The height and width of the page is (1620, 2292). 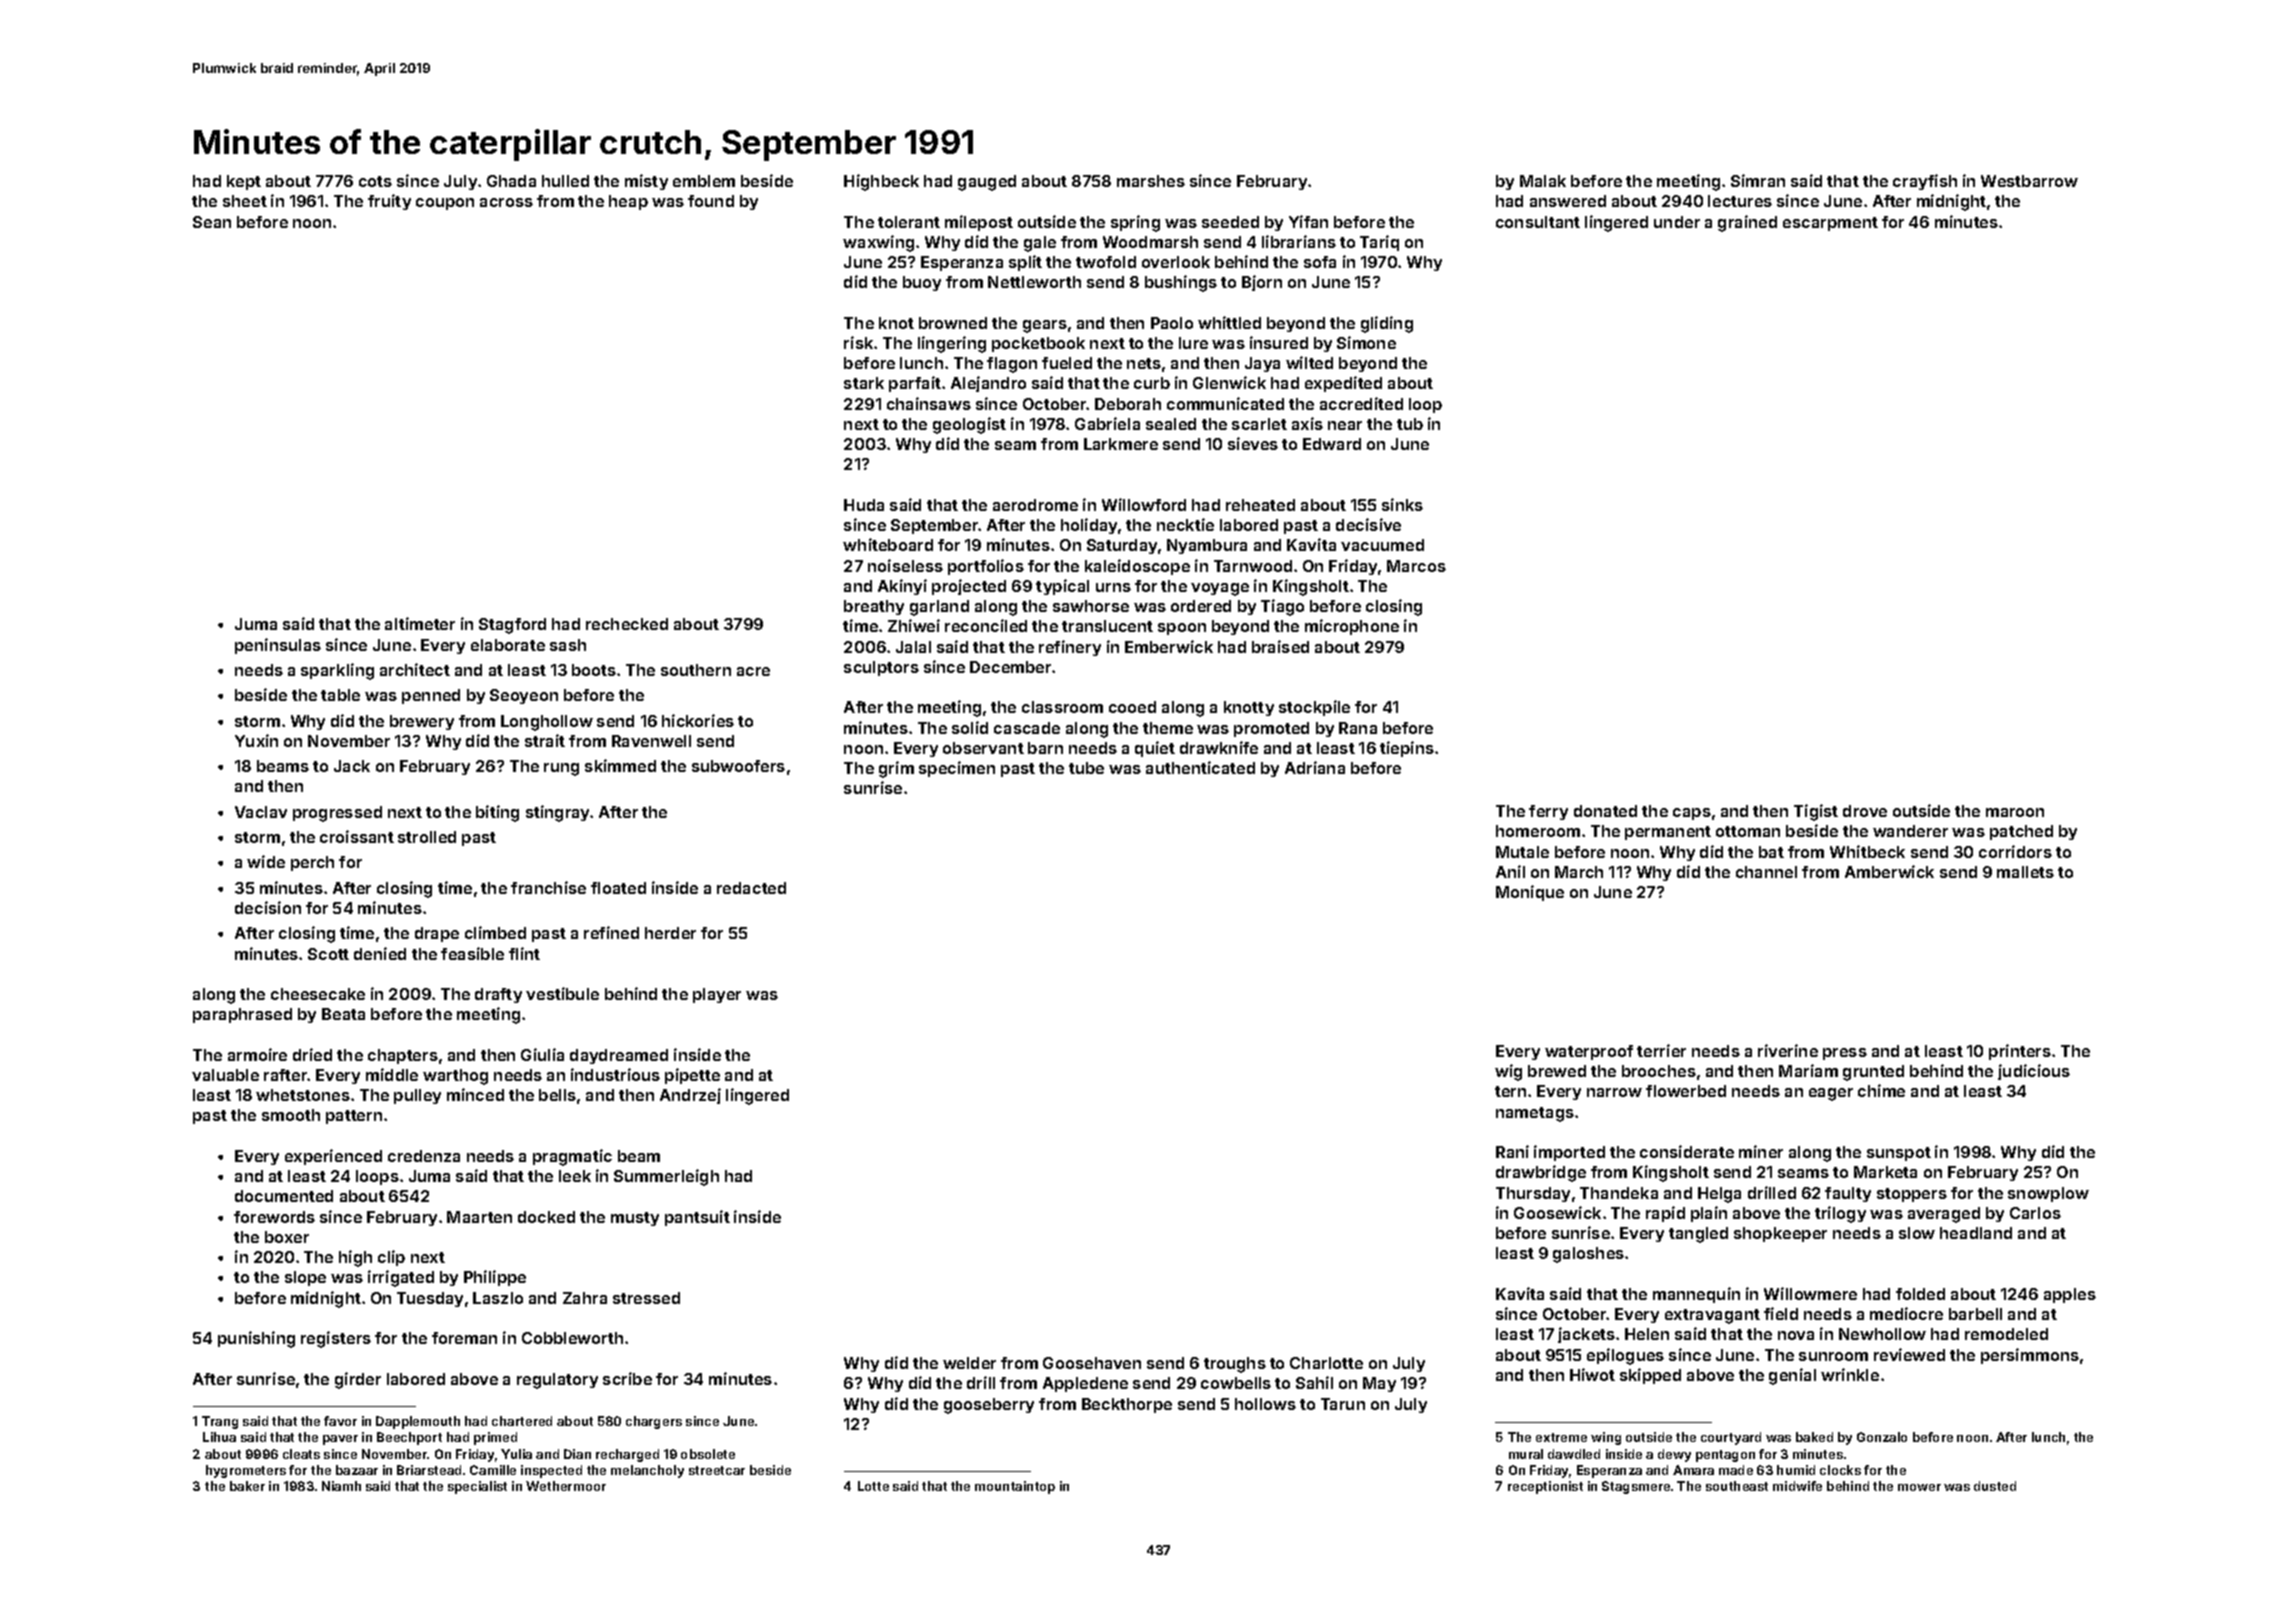 I want to click on feasible, so click(x=472, y=953).
